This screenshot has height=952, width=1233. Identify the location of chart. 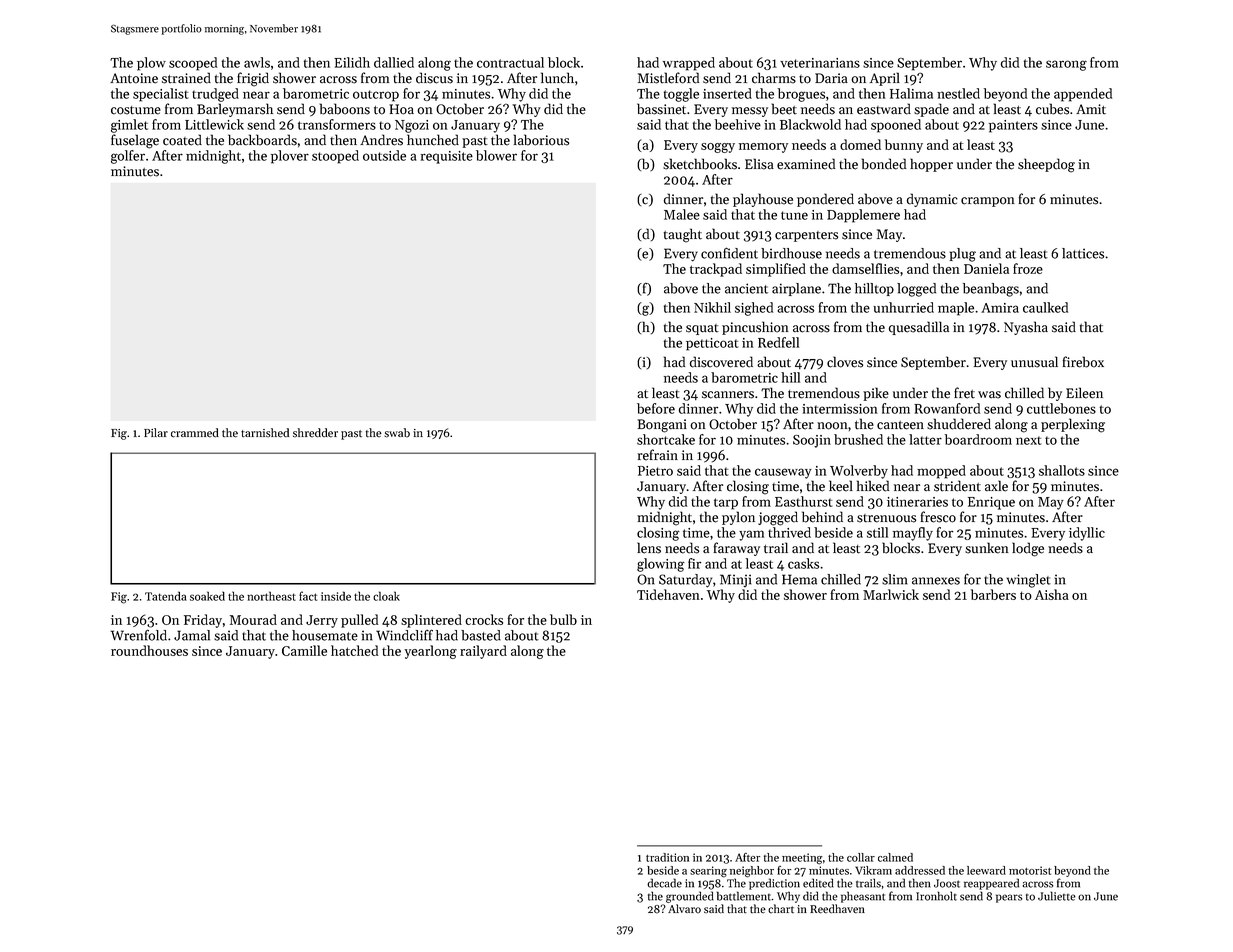
(781, 909).
